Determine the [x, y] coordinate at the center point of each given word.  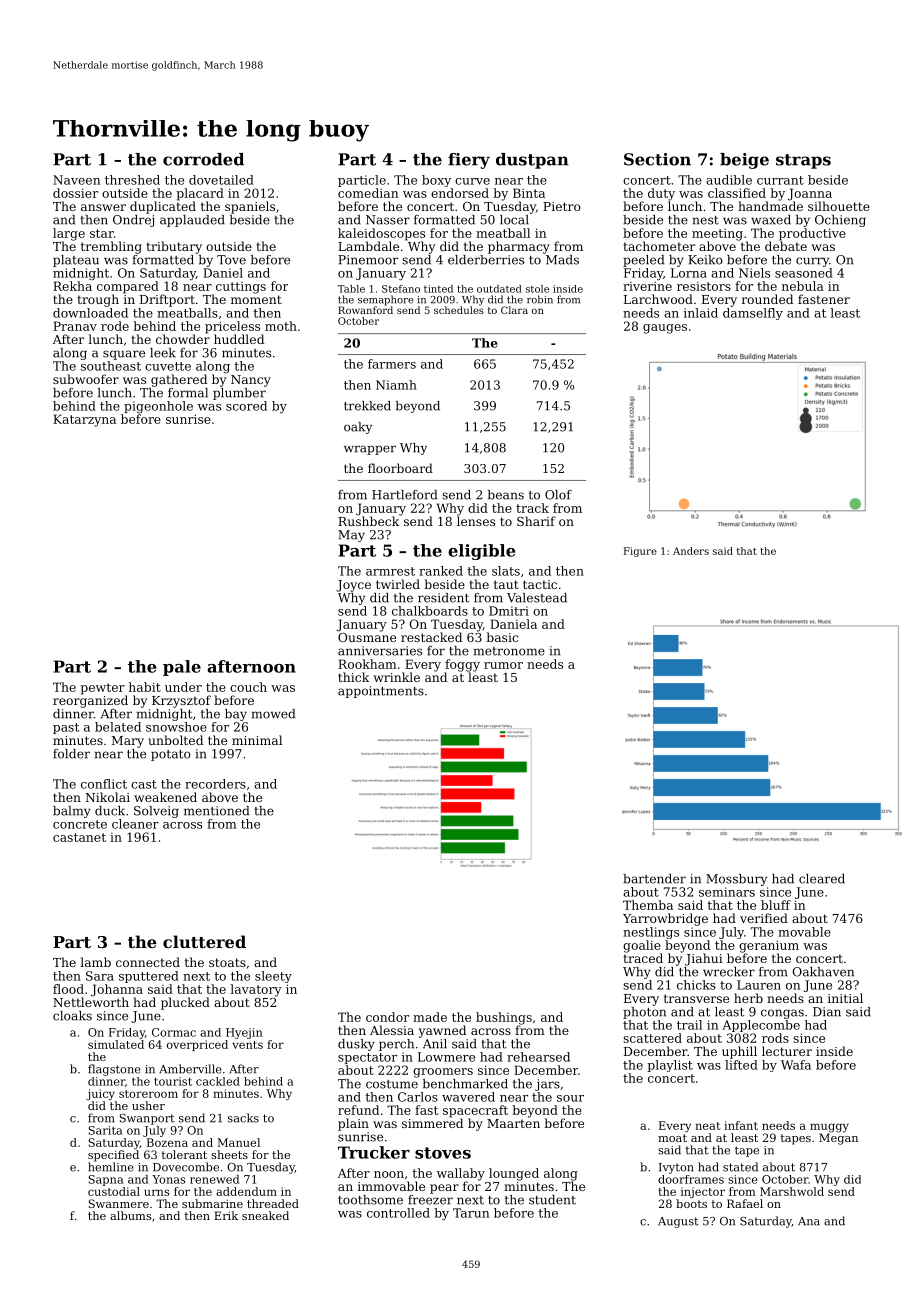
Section [657, 159]
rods [775, 1038]
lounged [514, 1174]
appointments [381, 692]
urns [156, 1192]
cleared [822, 879]
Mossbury [736, 880]
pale [182, 668]
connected [148, 962]
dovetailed [221, 180]
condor [387, 1017]
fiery [469, 161]
